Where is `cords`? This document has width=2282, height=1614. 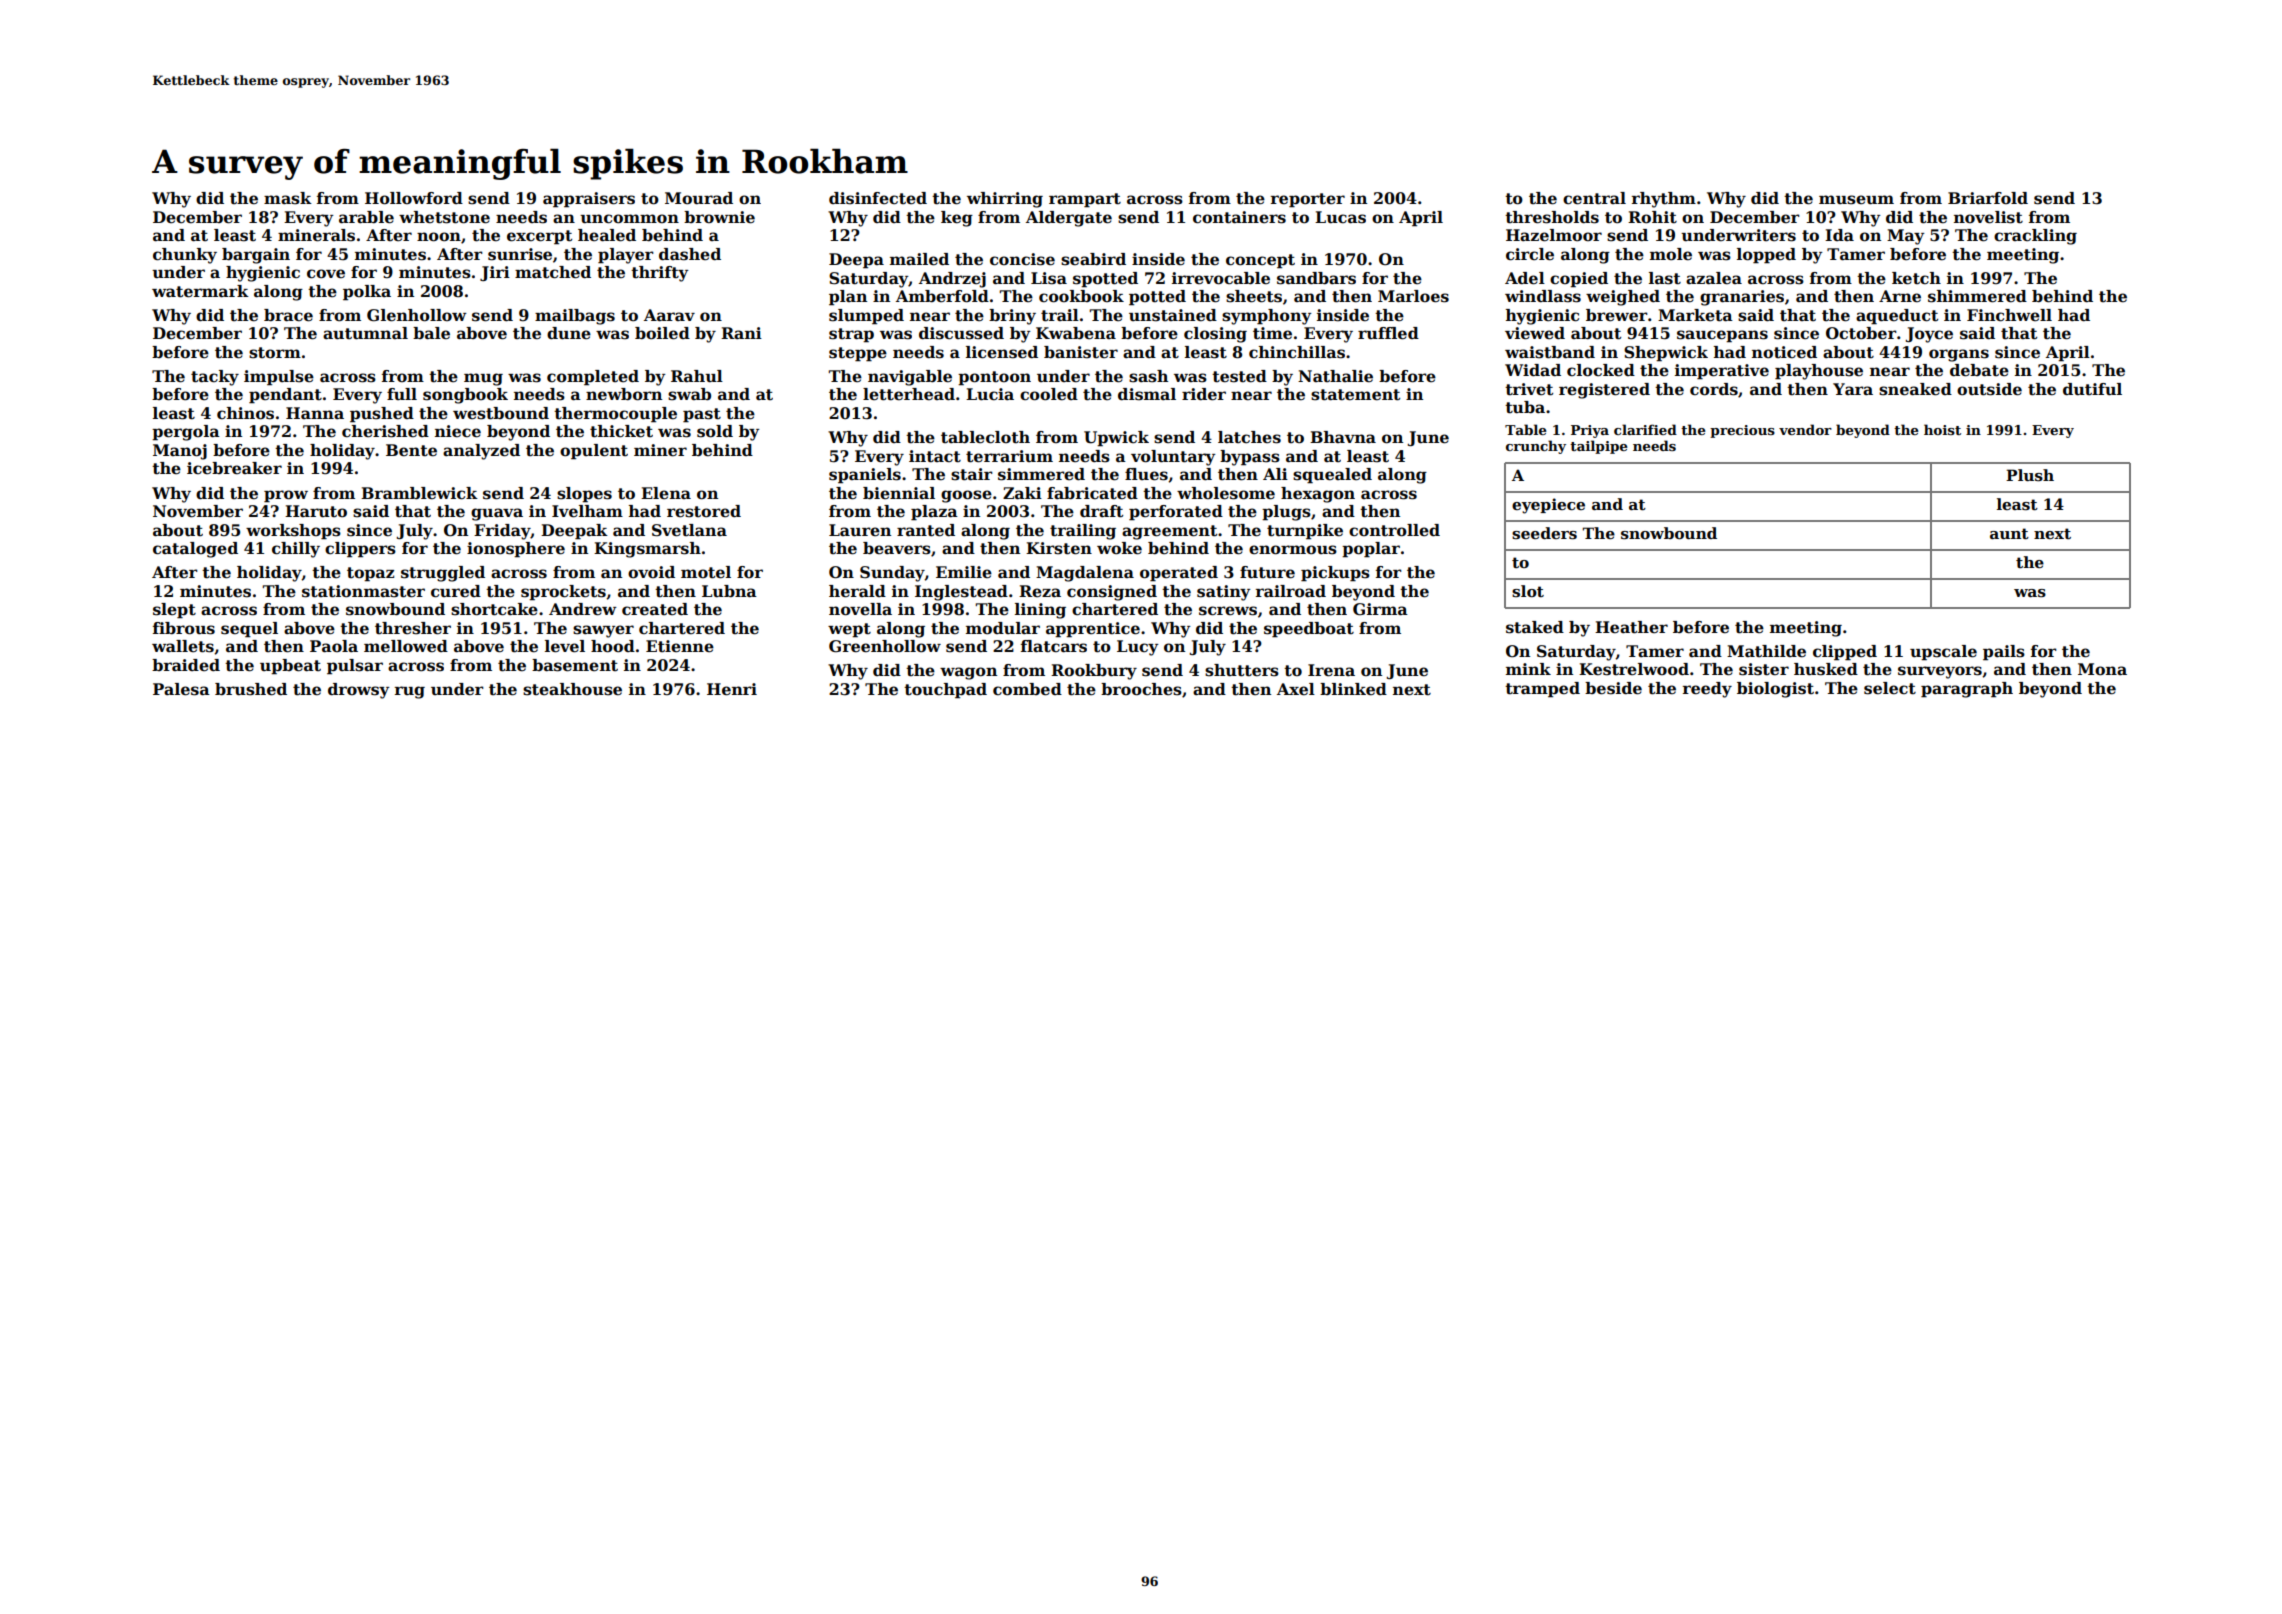
cords is located at coordinates (1714, 389).
